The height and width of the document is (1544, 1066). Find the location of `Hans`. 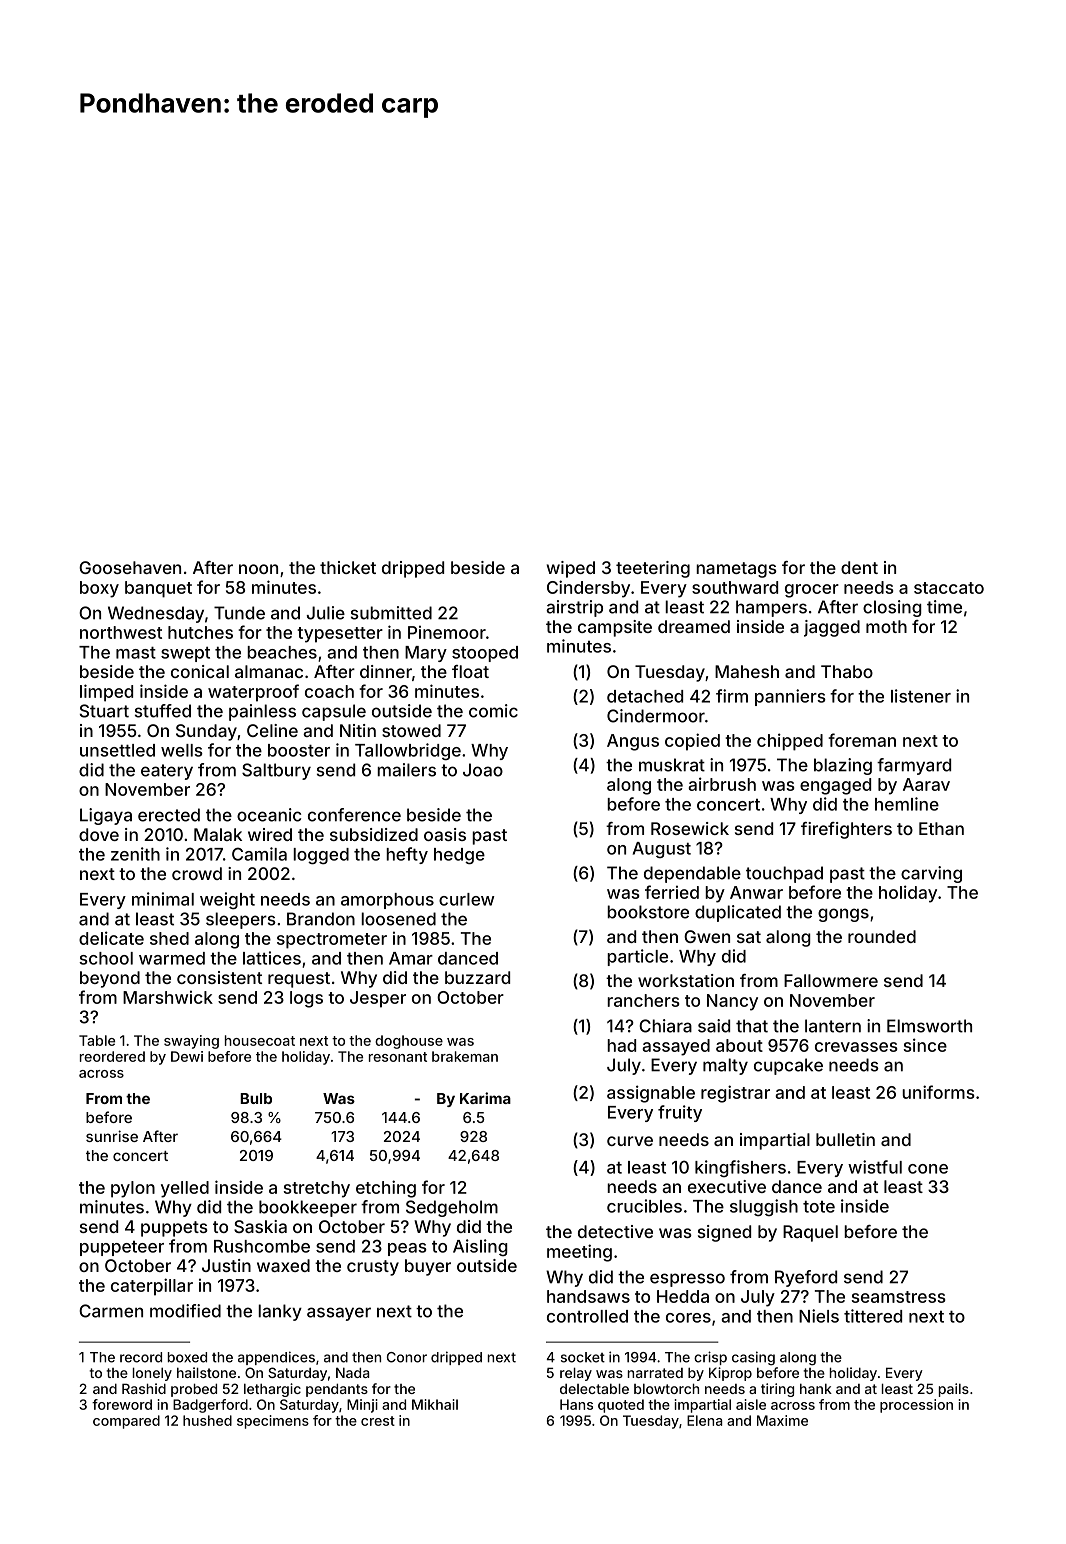

Hans is located at coordinates (576, 1404).
